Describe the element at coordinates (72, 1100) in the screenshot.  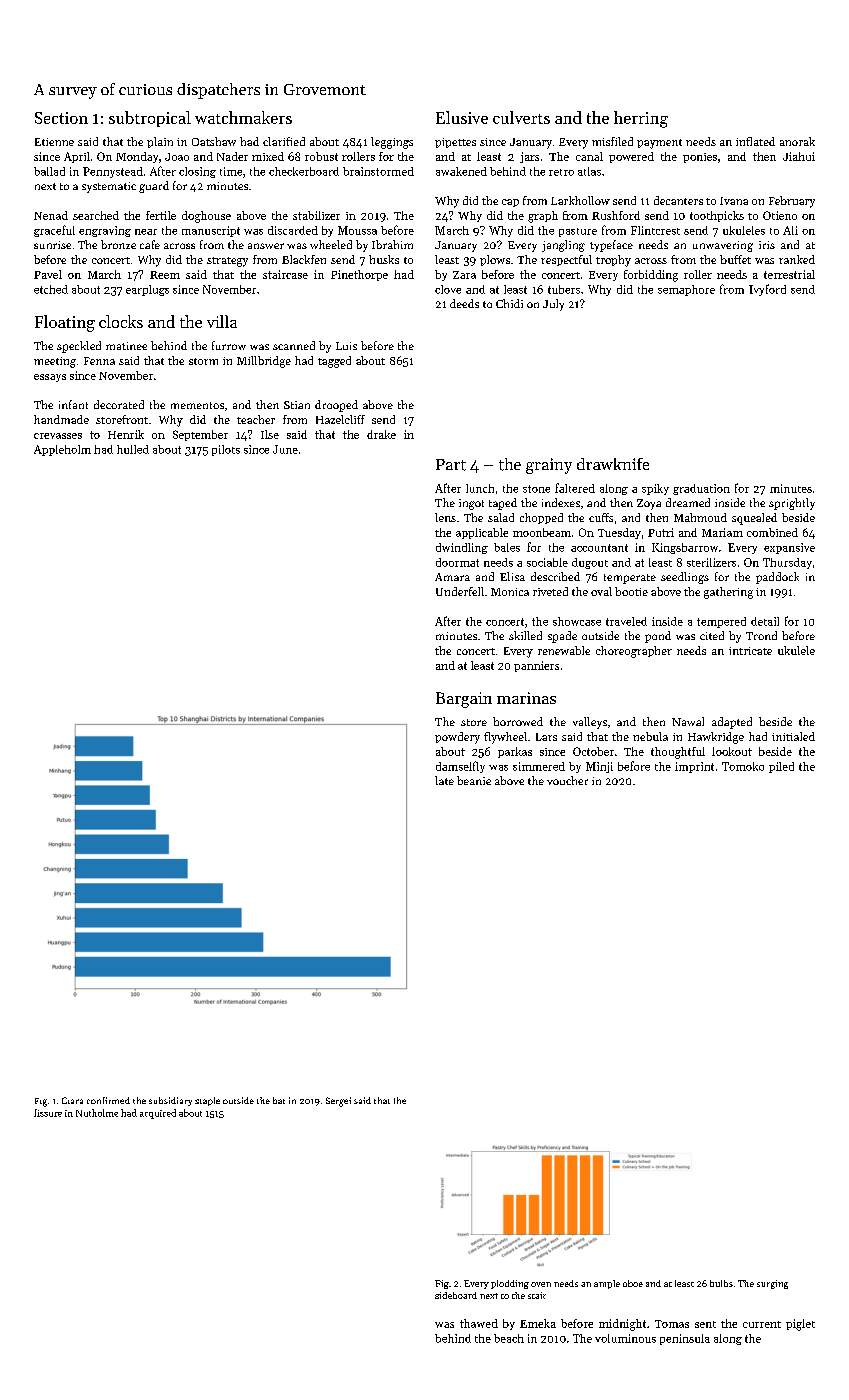
I see `Ciara` at that location.
